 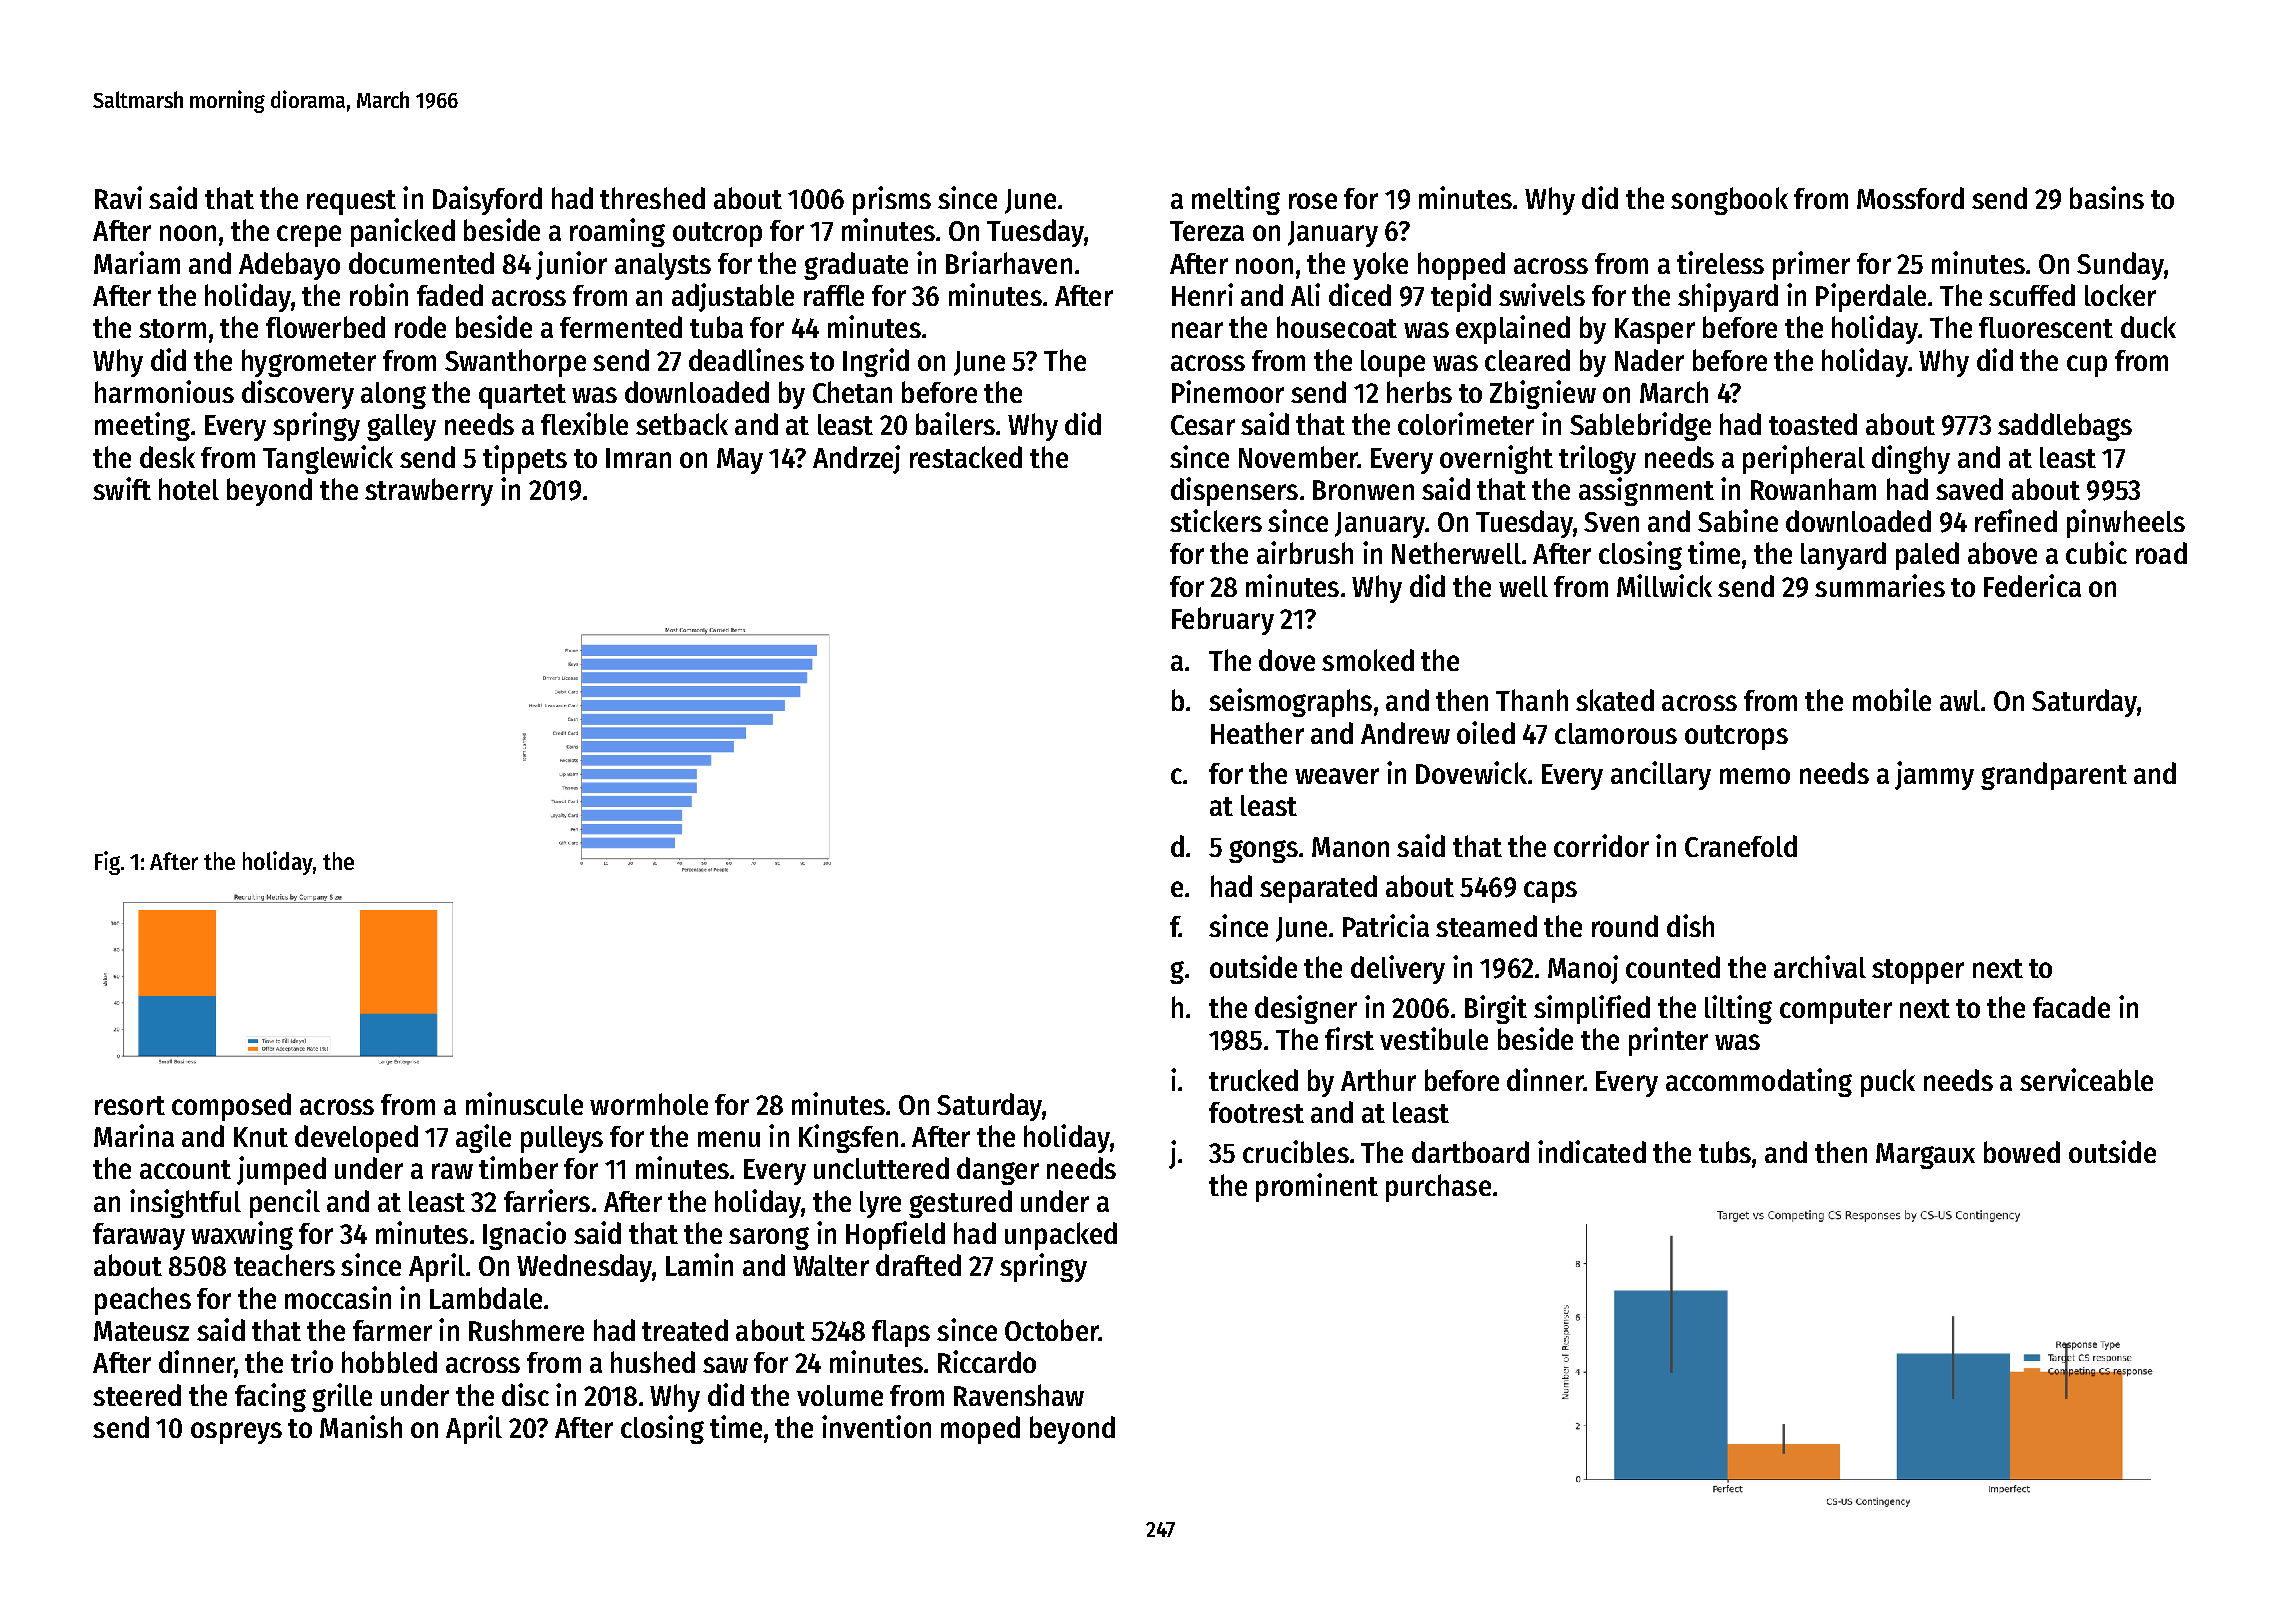 What do you see at coordinates (876, 362) in the document?
I see `Ingrid` at bounding box center [876, 362].
